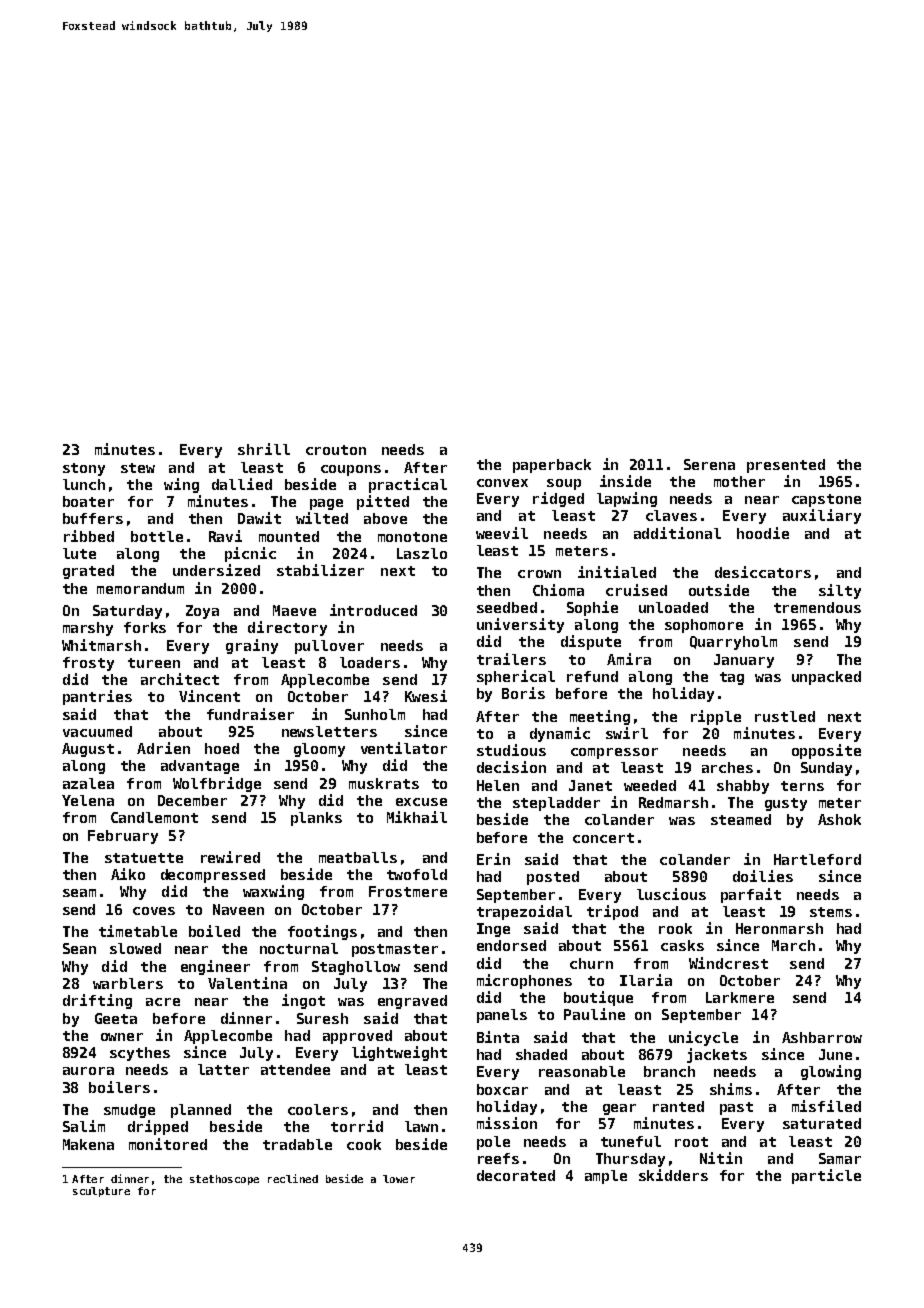 This page has height=1308, width=924. What do you see at coordinates (673, 802) in the page?
I see `Redmarsh` at bounding box center [673, 802].
